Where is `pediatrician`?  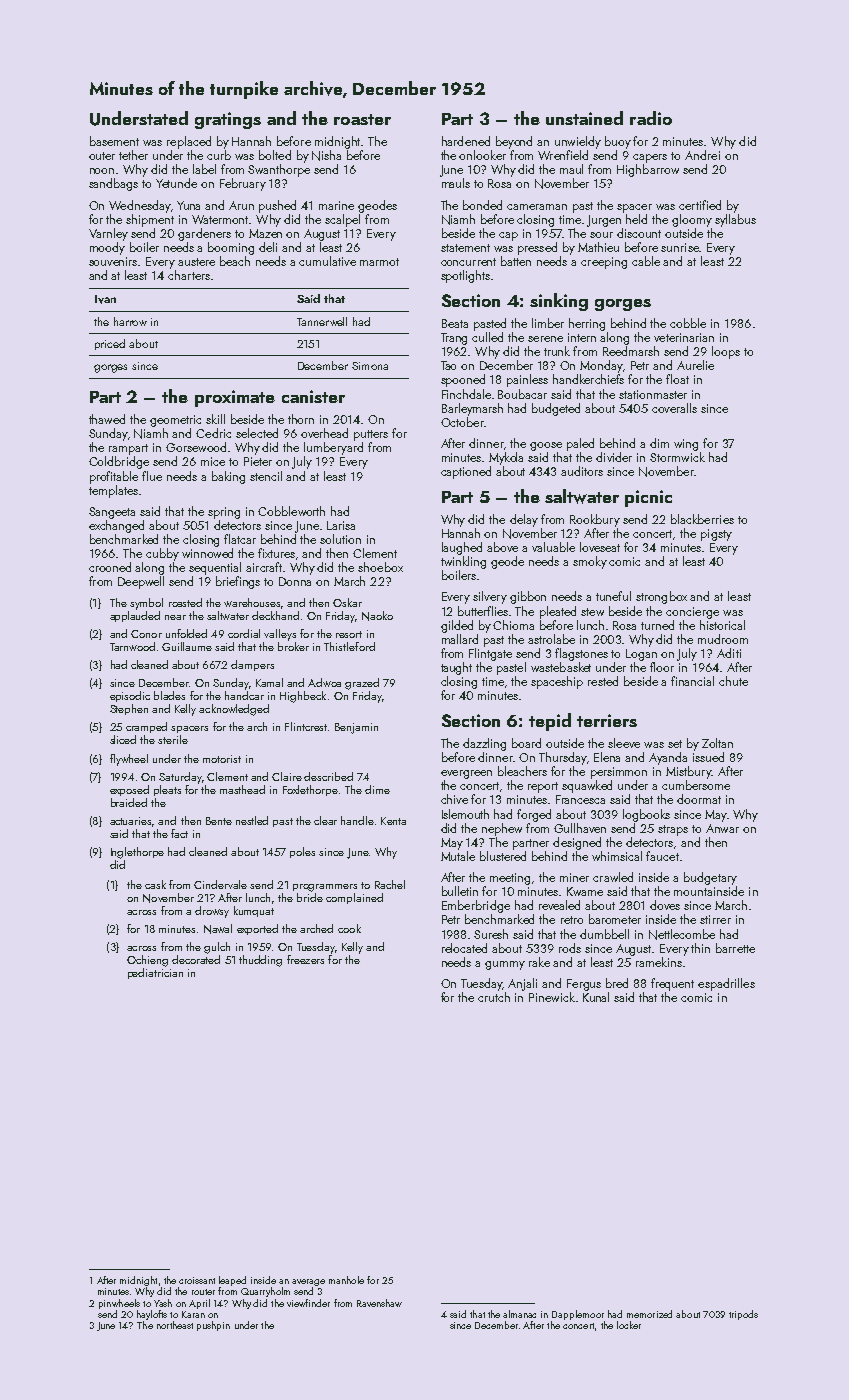
pediatrician is located at coordinates (155, 973).
